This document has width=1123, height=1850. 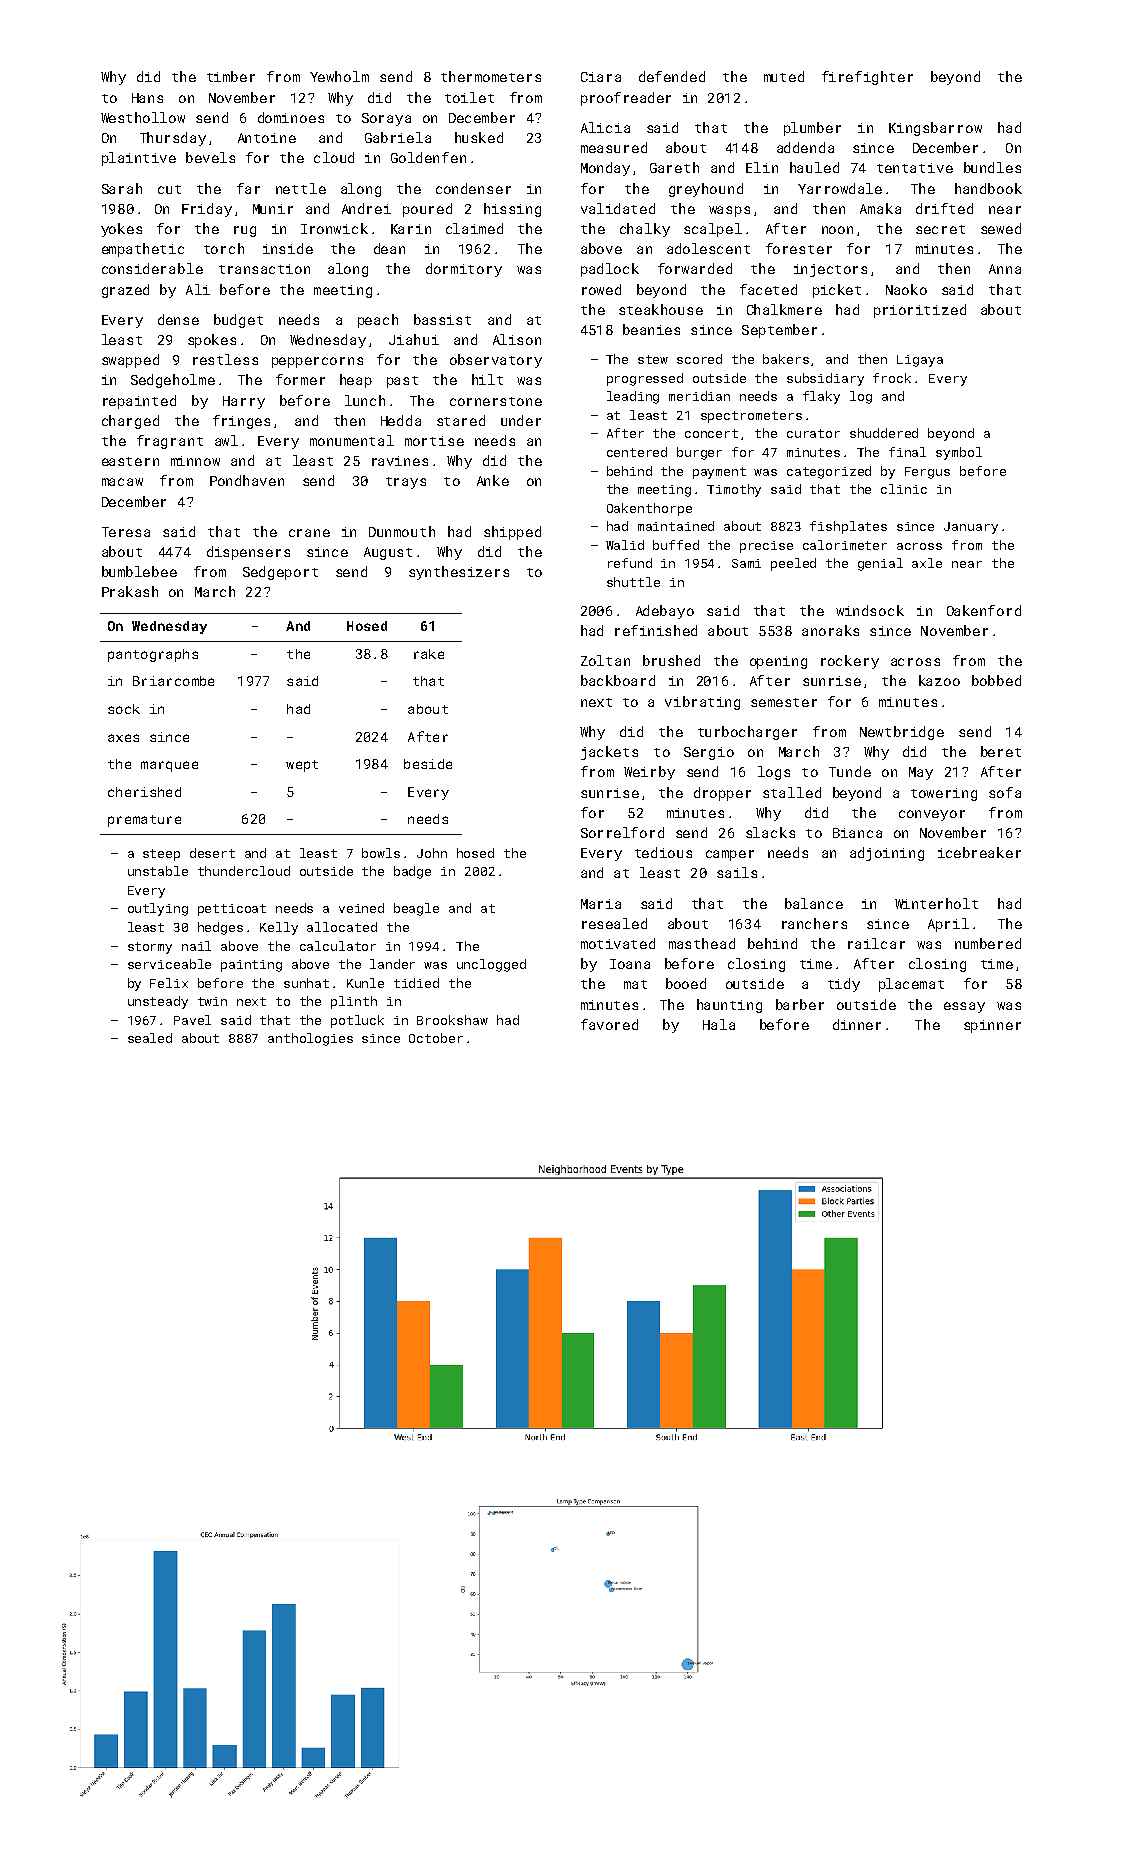 I want to click on subsidiary, so click(x=825, y=379).
